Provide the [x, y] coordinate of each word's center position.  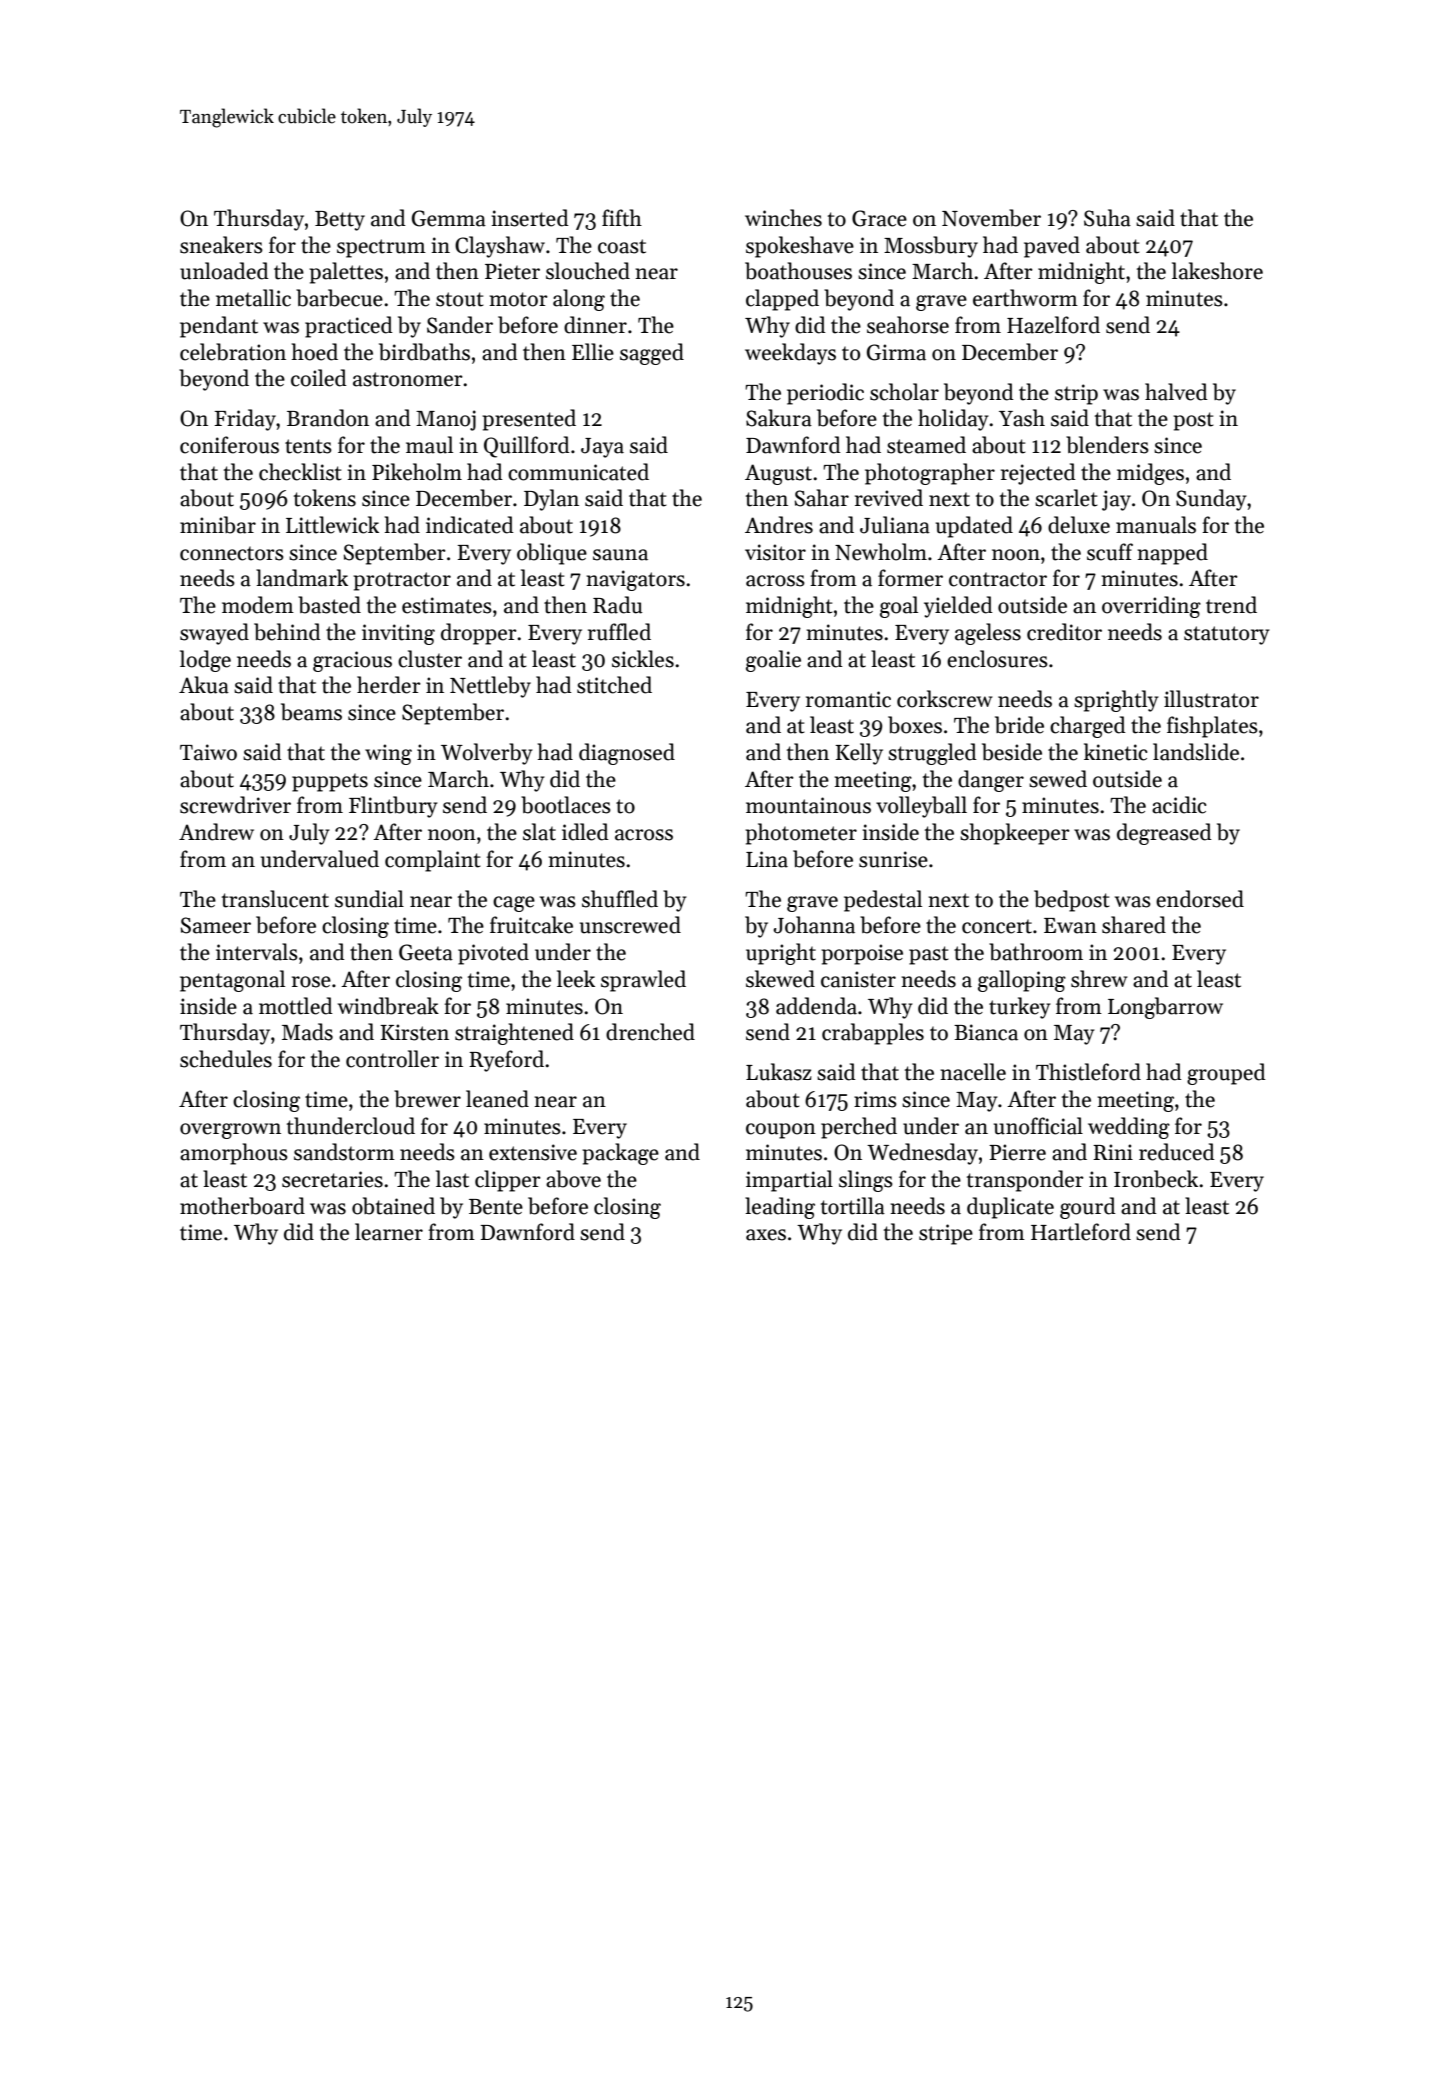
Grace [879, 218]
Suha [1107, 218]
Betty [340, 221]
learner [389, 1232]
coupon [781, 1131]
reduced [1177, 1152]
